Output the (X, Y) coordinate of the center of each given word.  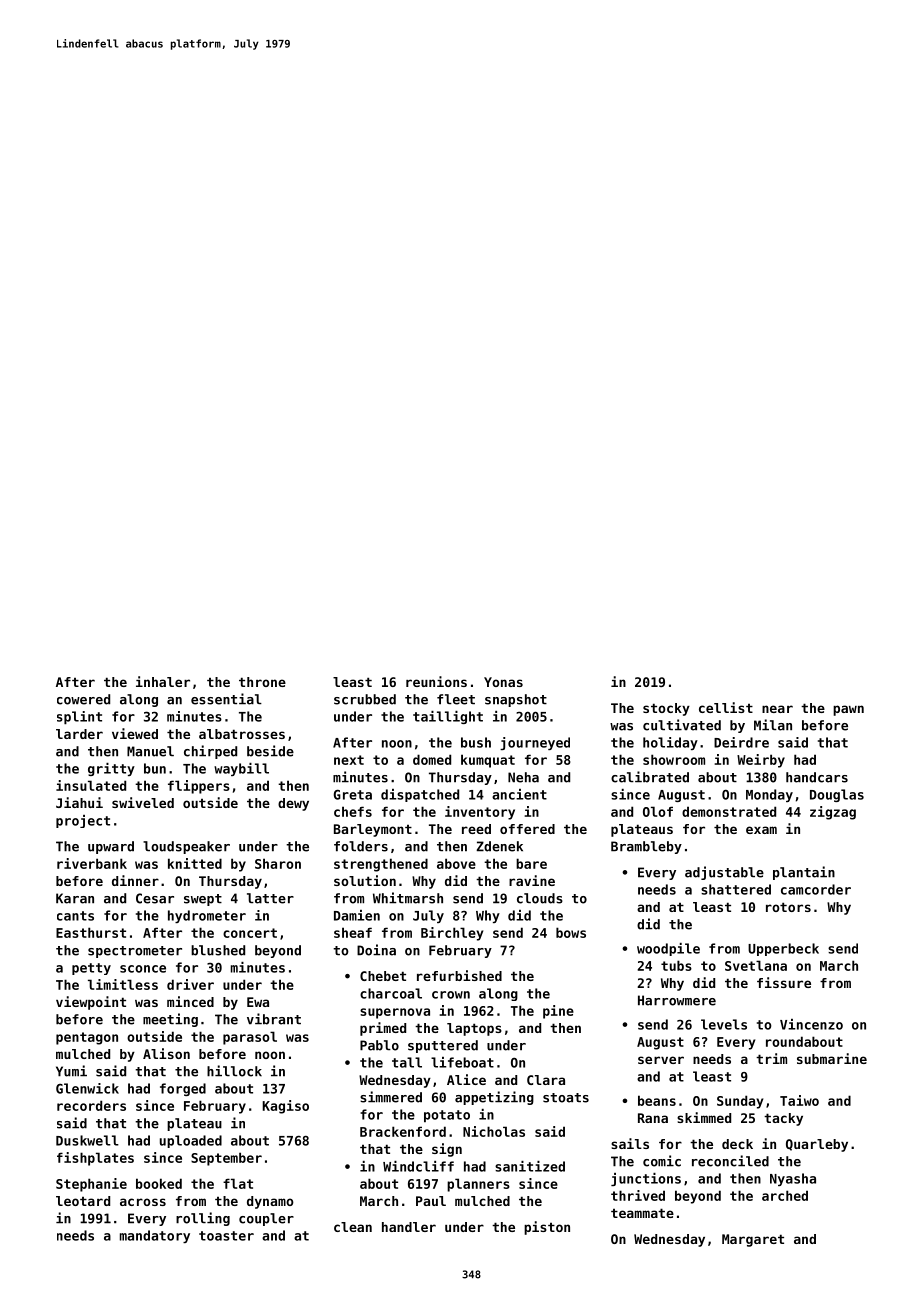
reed (476, 829)
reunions (436, 681)
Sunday (740, 1102)
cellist (726, 707)
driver (190, 984)
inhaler (163, 681)
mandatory (155, 1236)
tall (407, 1062)
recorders (91, 1105)
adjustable (724, 873)
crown (451, 995)
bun (155, 768)
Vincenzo (811, 1024)
